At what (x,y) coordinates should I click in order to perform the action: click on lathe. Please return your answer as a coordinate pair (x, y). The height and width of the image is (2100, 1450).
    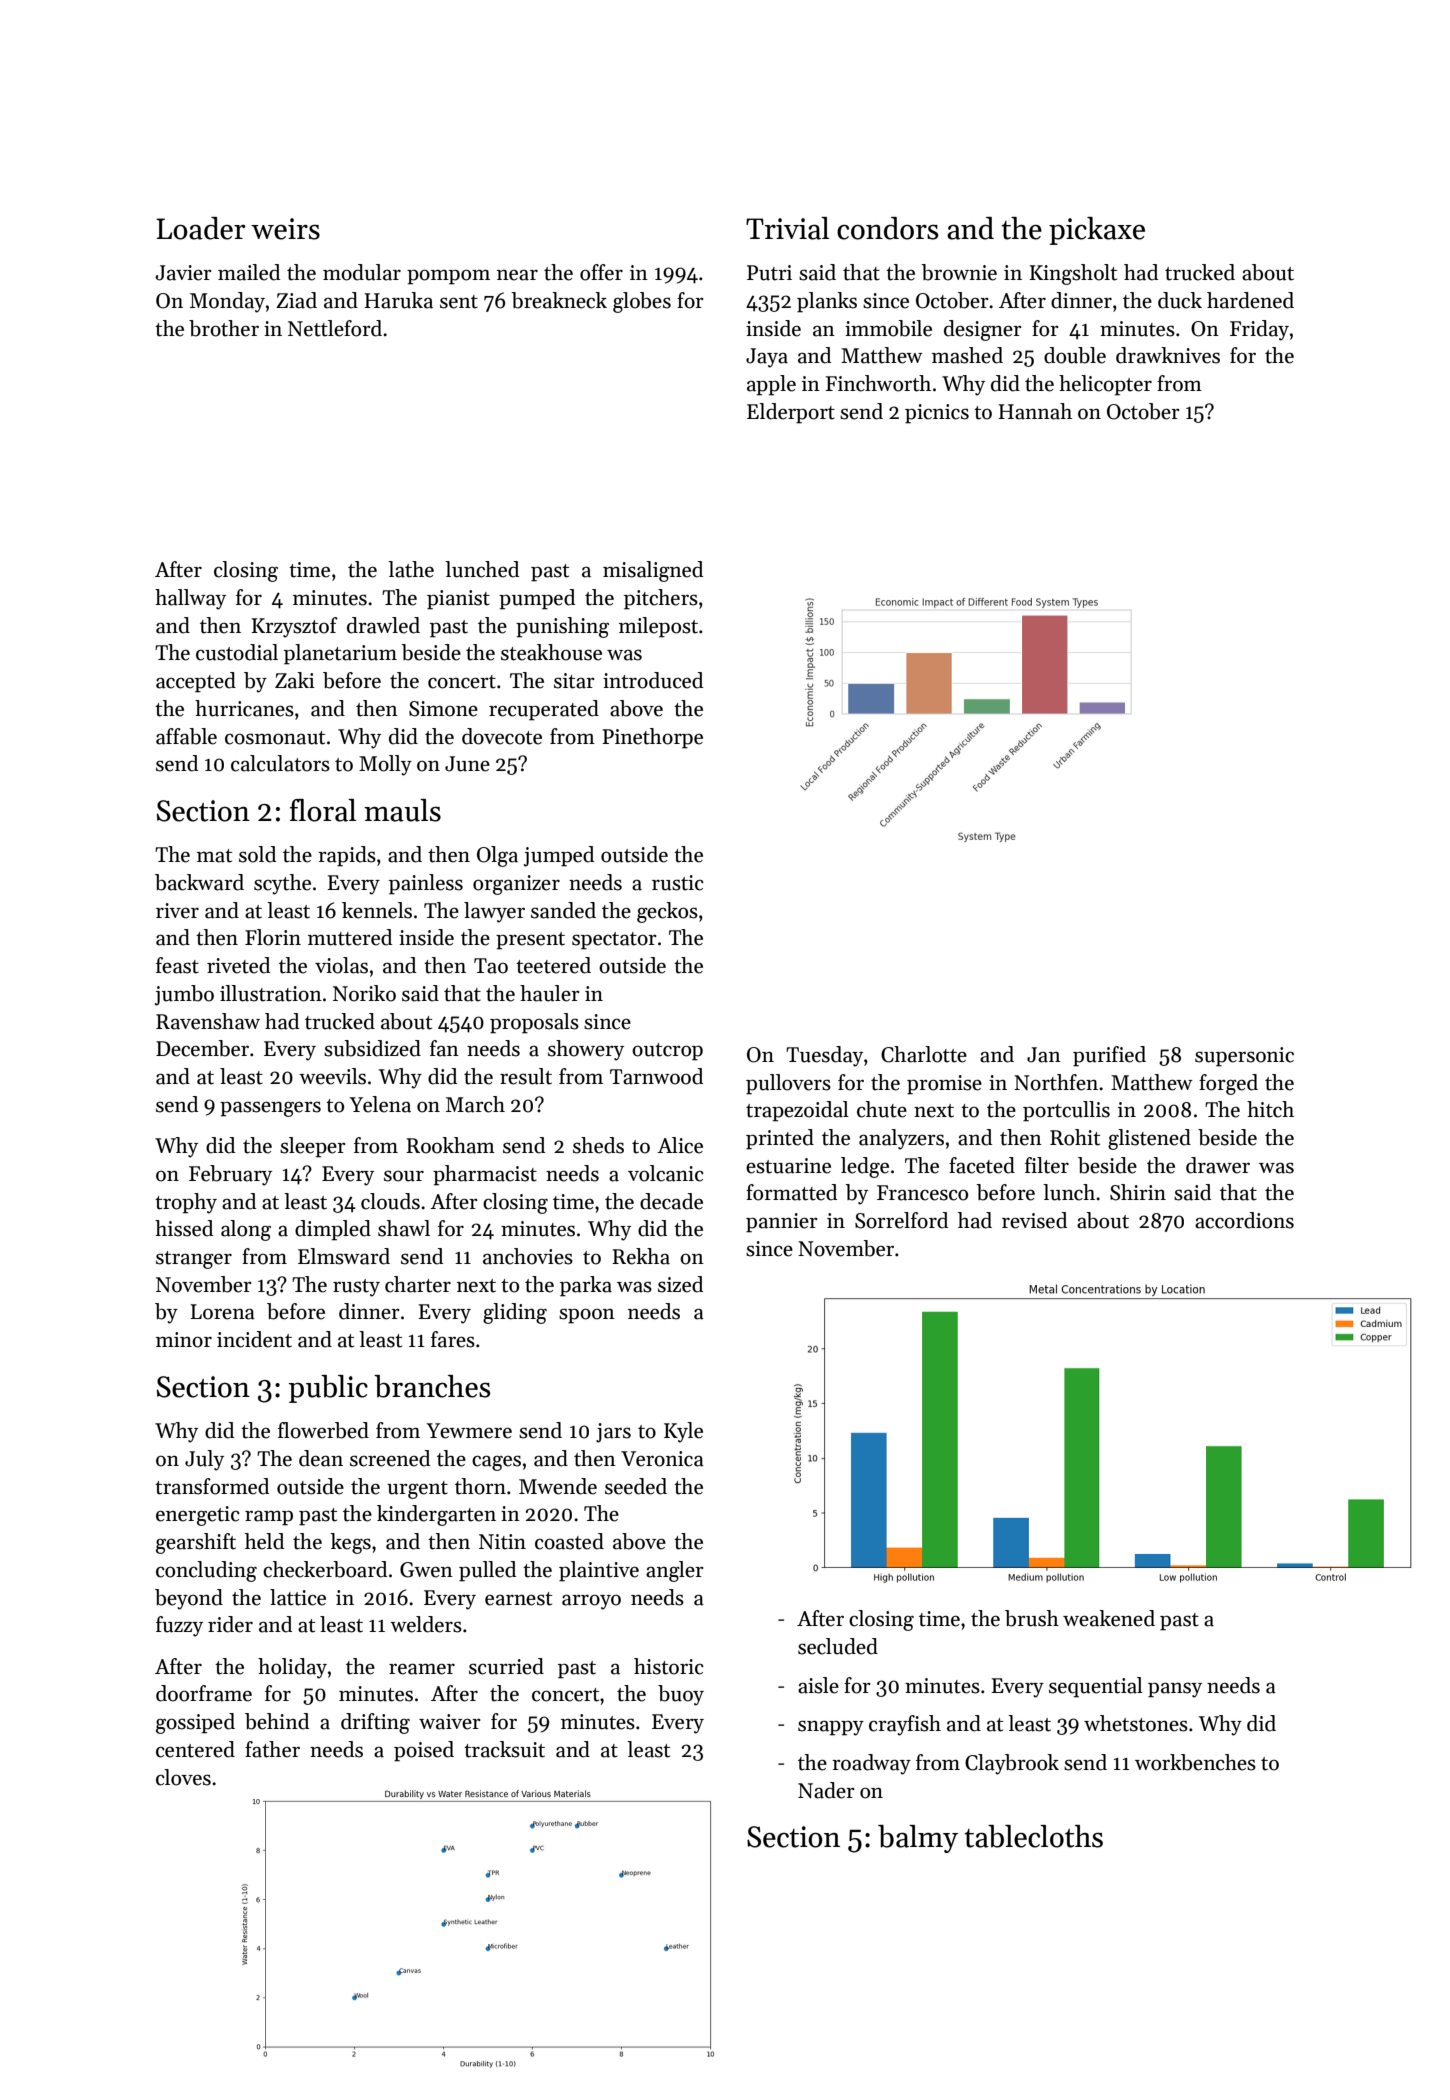
    Looking at the image, I should click on (411, 569).
